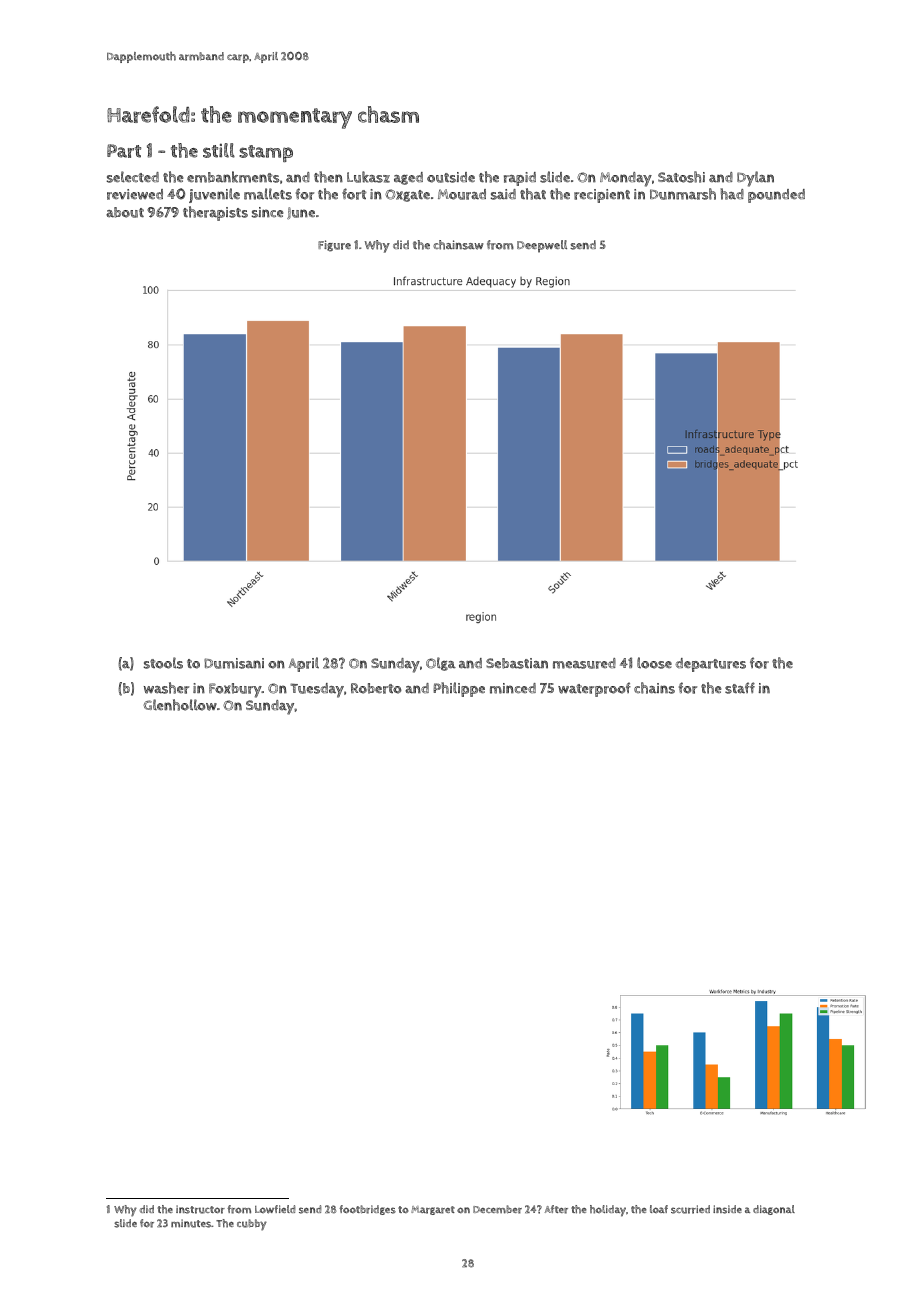 The width and height of the document is (924, 1308). What do you see at coordinates (755, 179) in the document?
I see `Dylan` at bounding box center [755, 179].
